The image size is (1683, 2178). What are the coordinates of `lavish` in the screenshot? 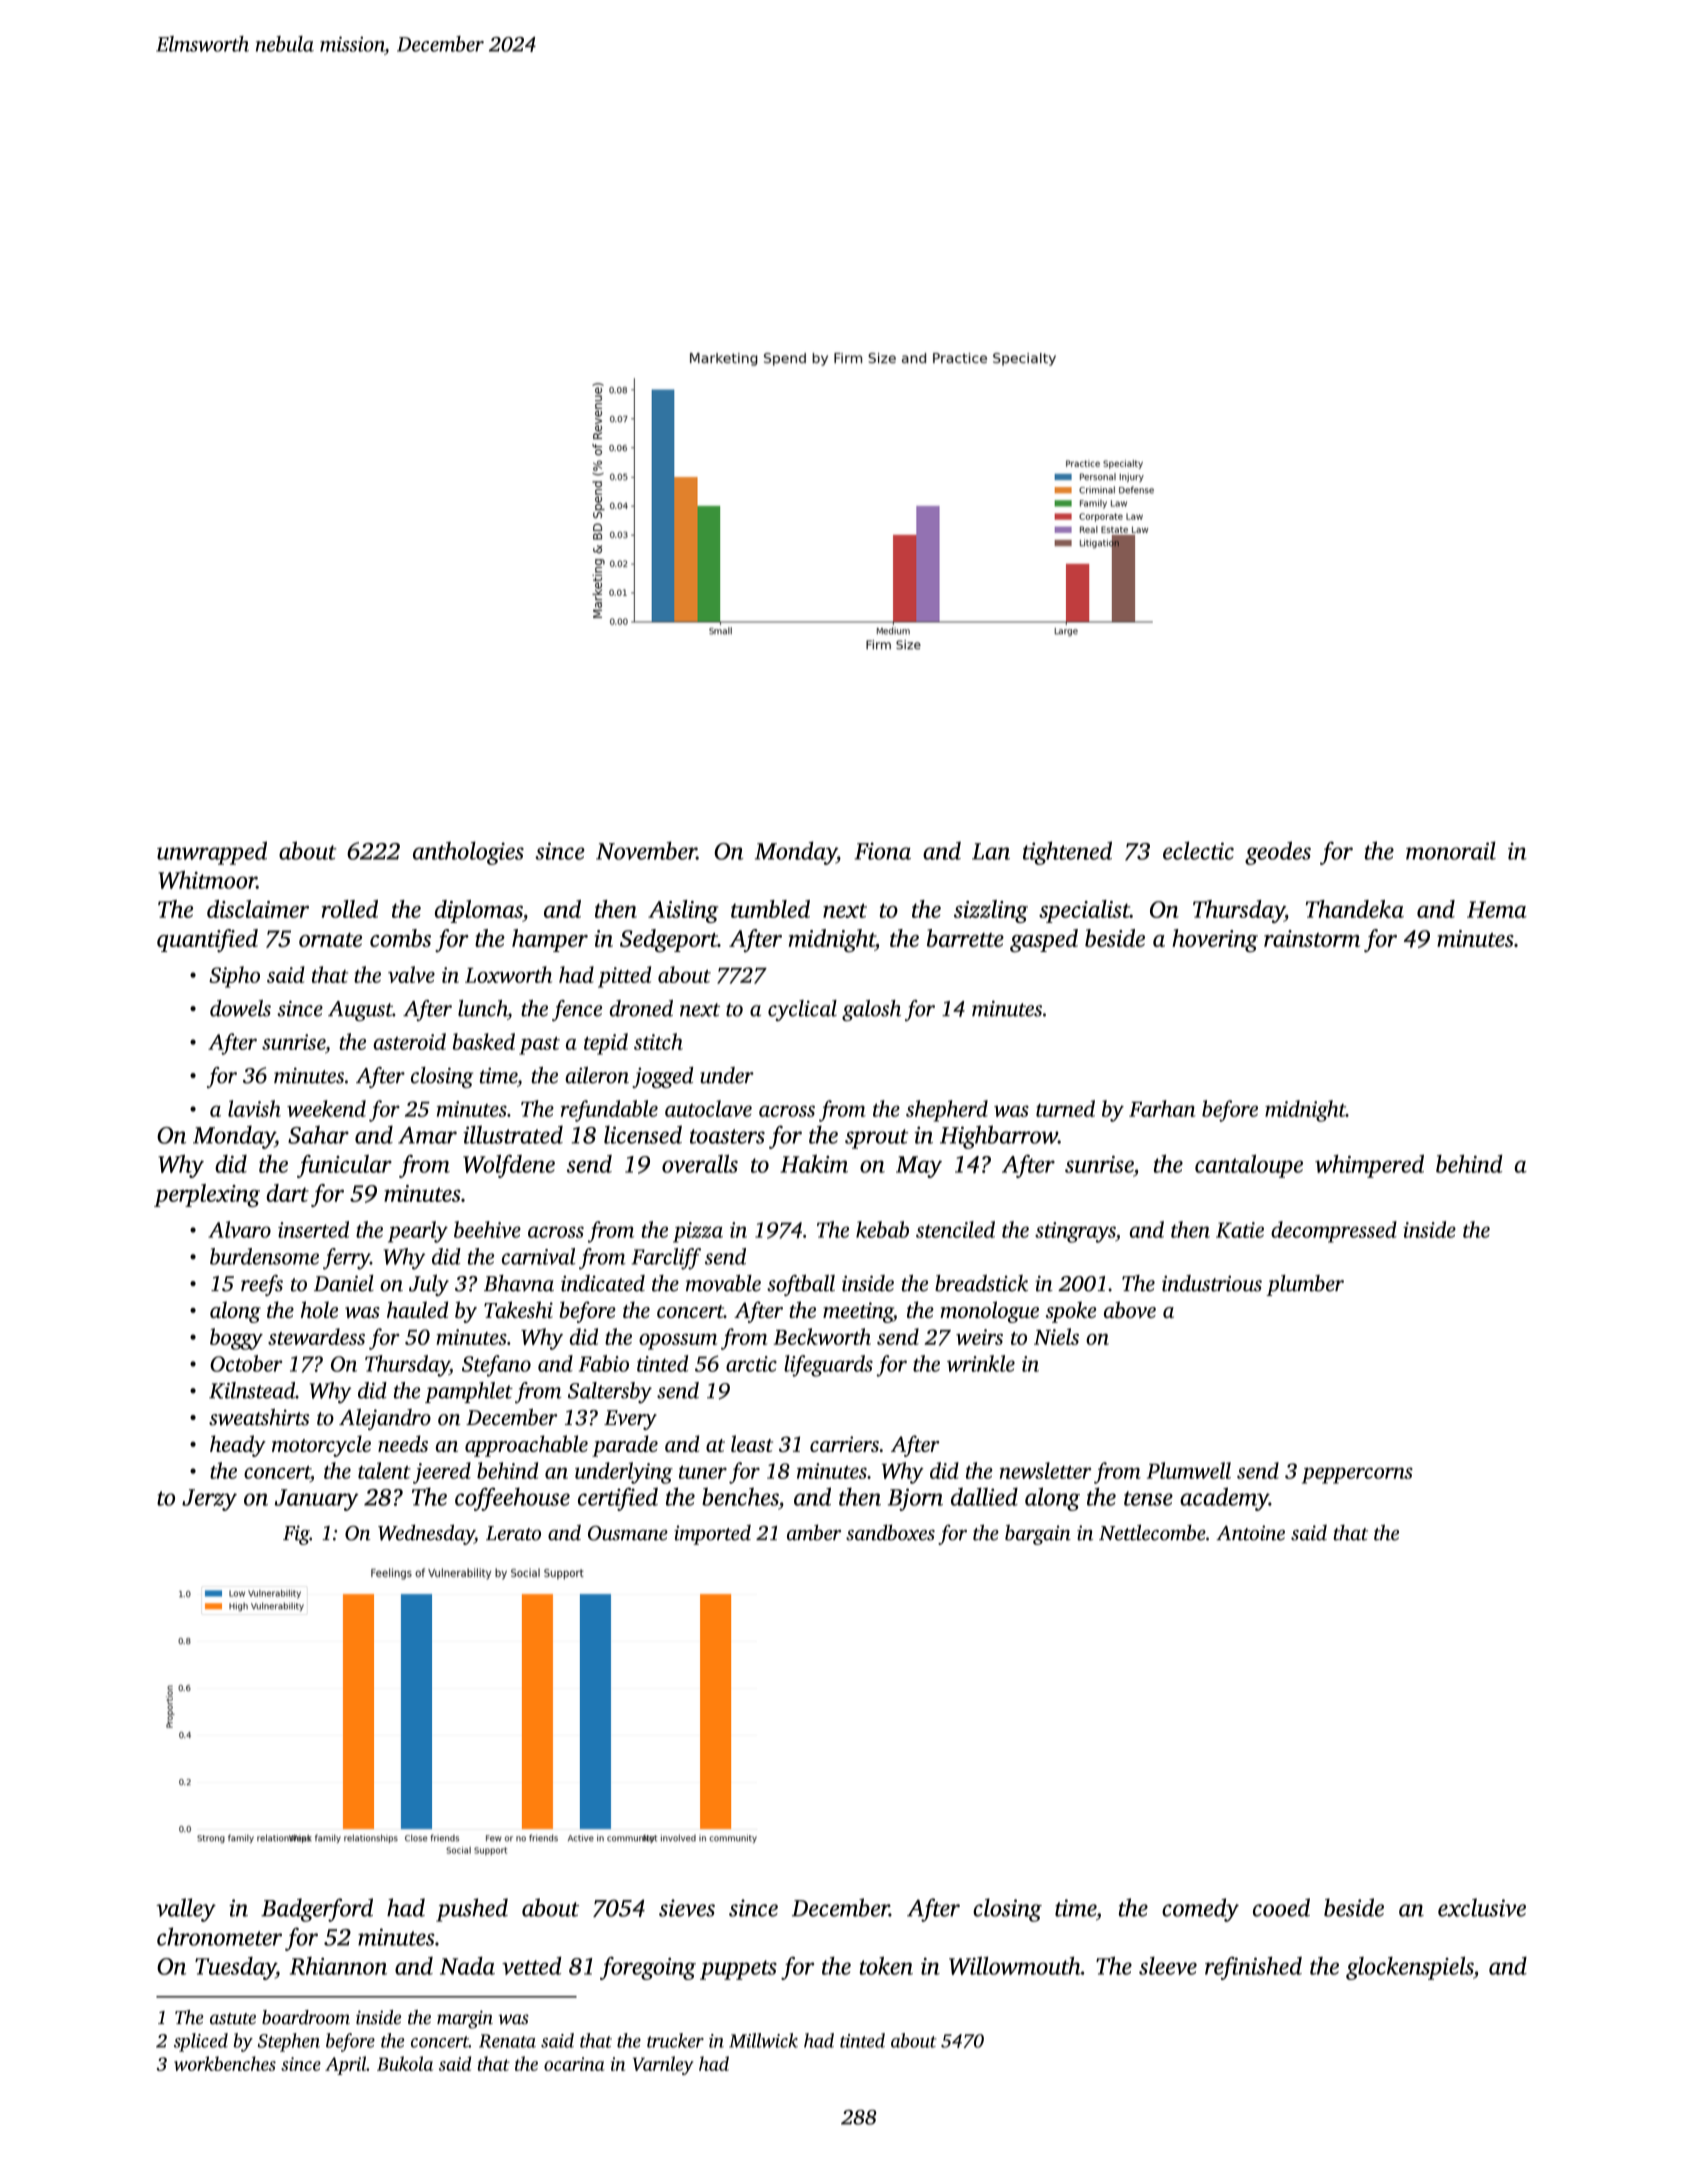 It's located at (254, 1108).
